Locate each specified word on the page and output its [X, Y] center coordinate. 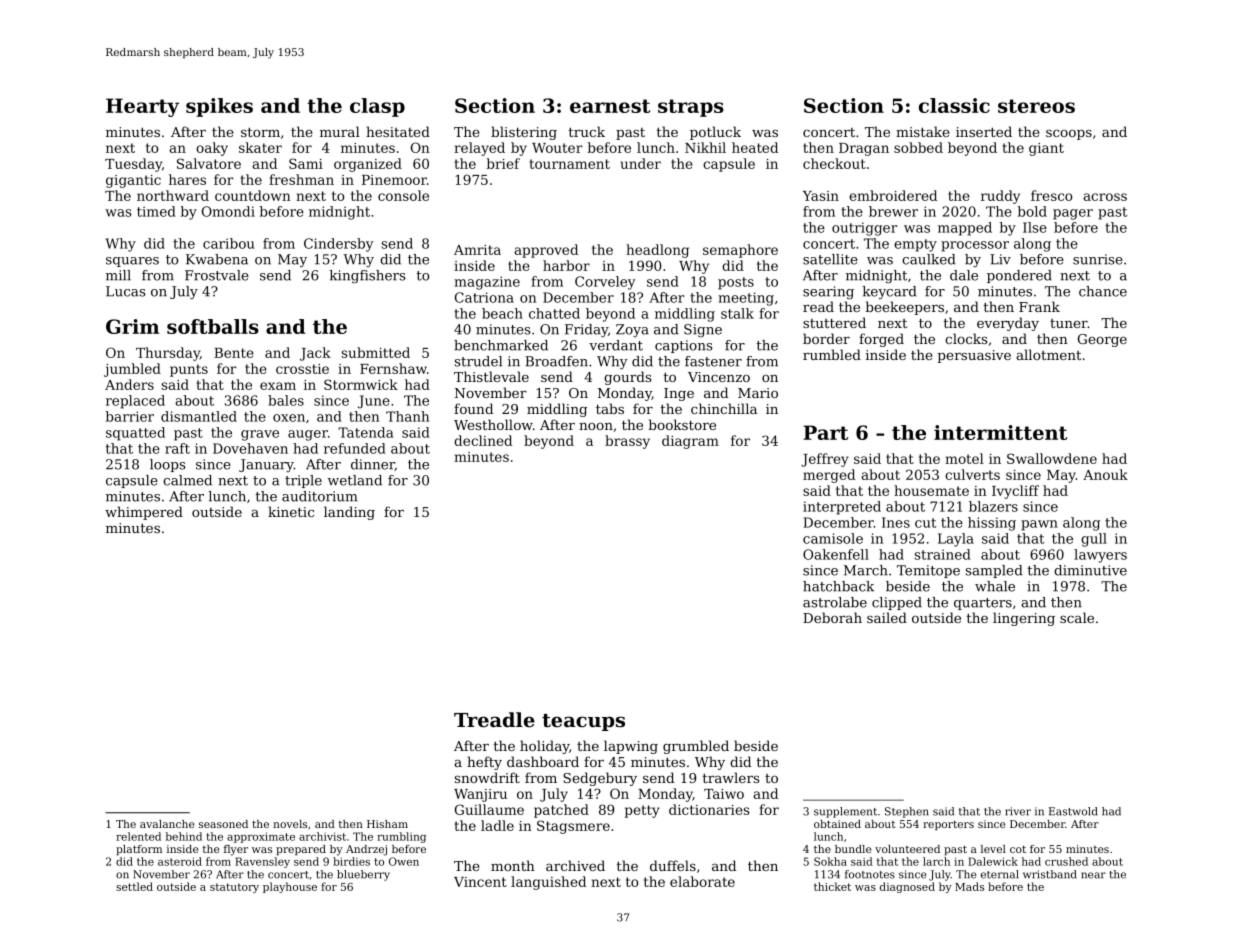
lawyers [1100, 556]
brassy [627, 442]
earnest [610, 106]
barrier [129, 416]
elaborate [702, 881]
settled [134, 886]
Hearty [142, 107]
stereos [1036, 106]
